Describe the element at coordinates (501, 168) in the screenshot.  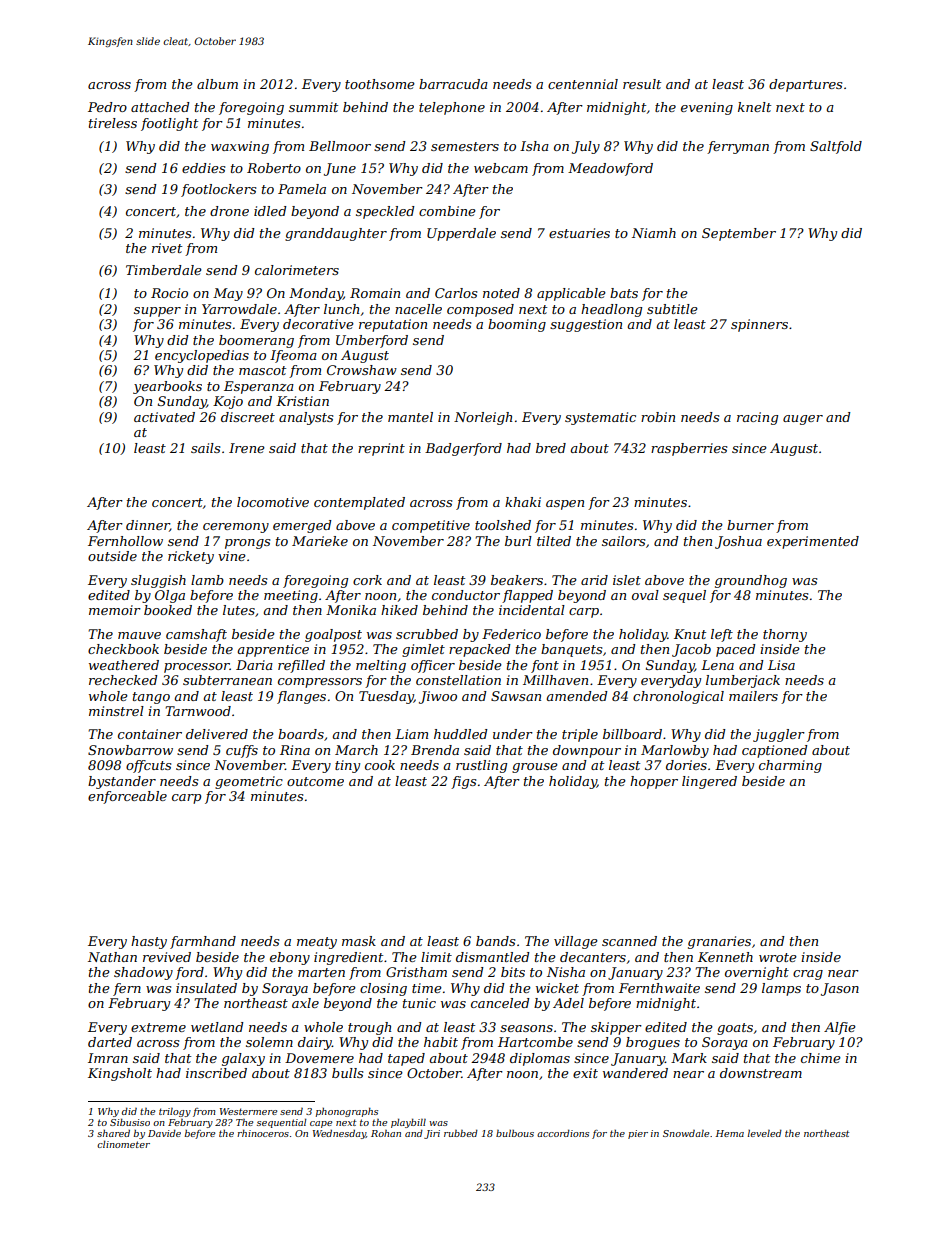
I see `webcam` at that location.
